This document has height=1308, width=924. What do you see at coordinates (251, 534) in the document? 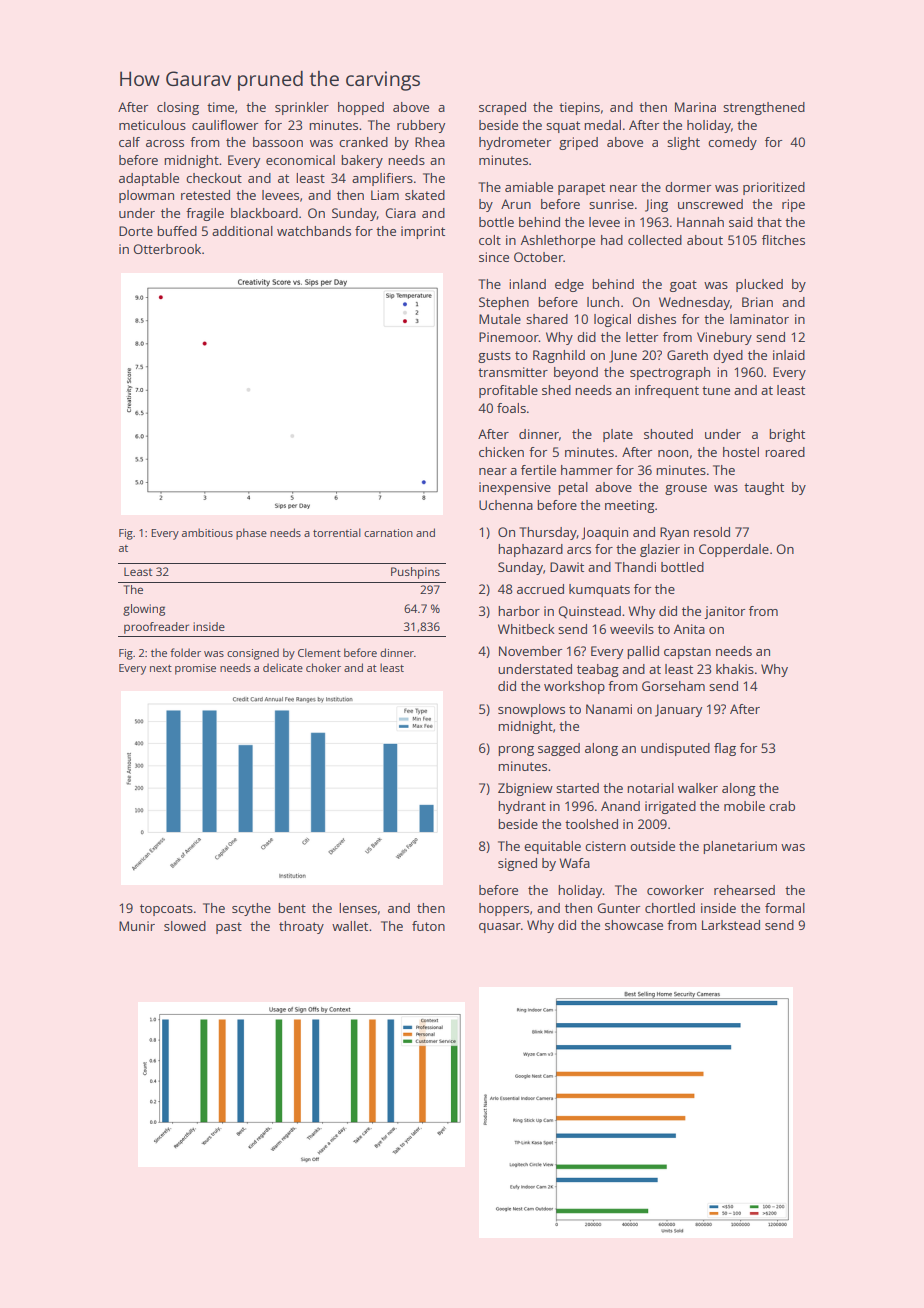
I see `phase` at bounding box center [251, 534].
